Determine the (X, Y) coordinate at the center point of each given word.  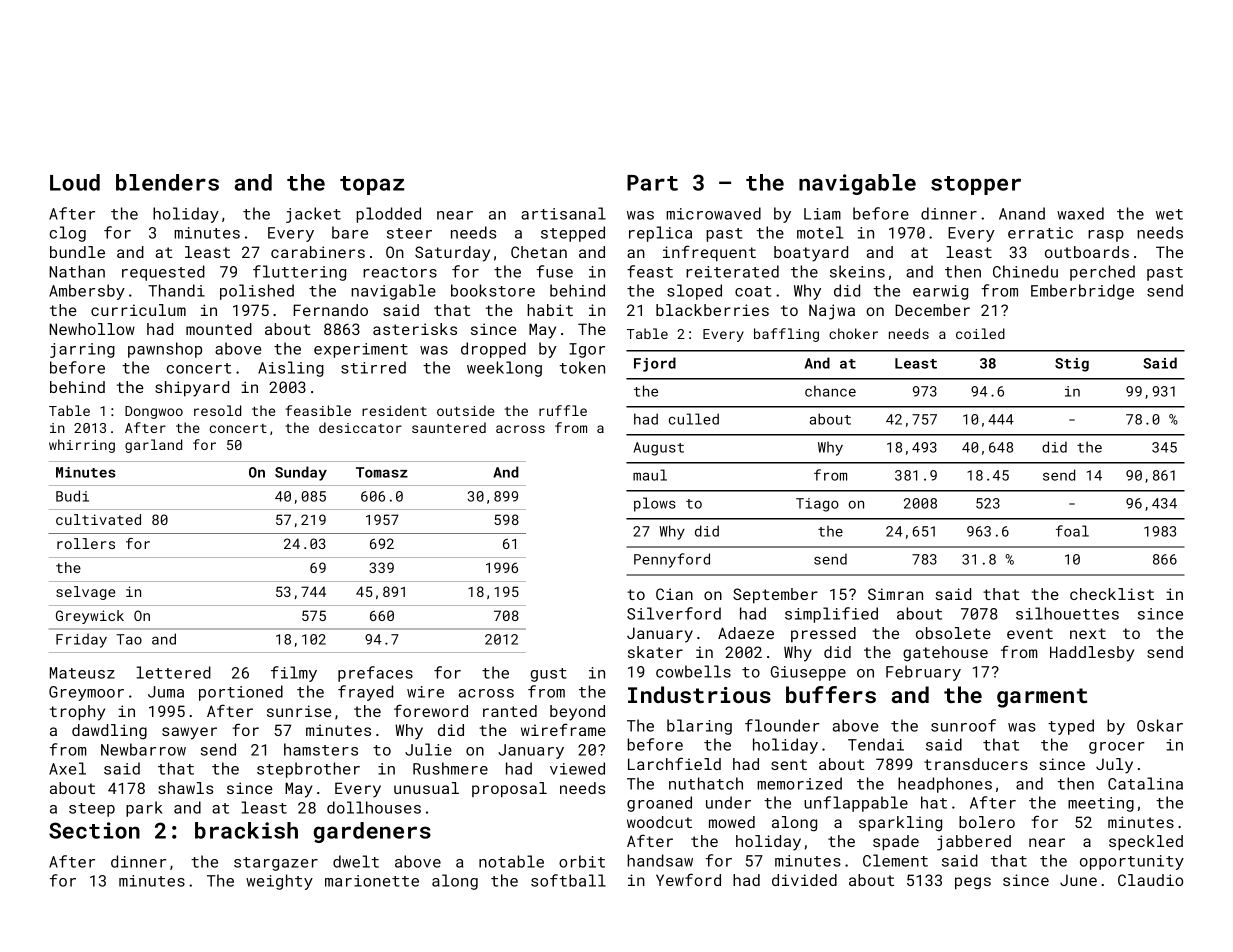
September (775, 595)
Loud (75, 182)
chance (830, 391)
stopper (976, 185)
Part (652, 183)
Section (94, 830)
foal (1072, 531)
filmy (294, 674)
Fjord (655, 364)
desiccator (360, 427)
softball (568, 880)
